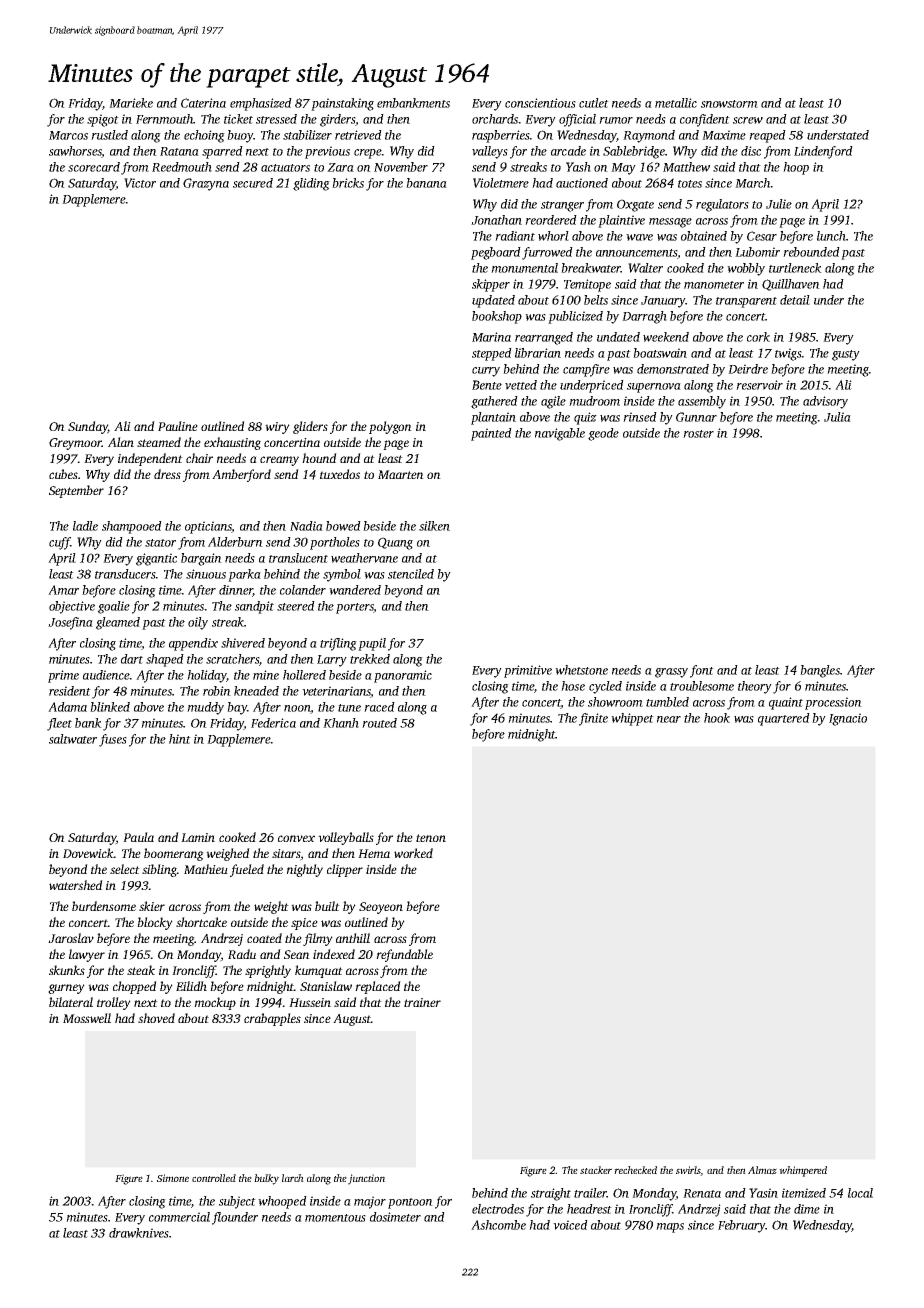 The height and width of the screenshot is (1308, 924). What do you see at coordinates (722, 205) in the screenshot?
I see `regulators` at bounding box center [722, 205].
